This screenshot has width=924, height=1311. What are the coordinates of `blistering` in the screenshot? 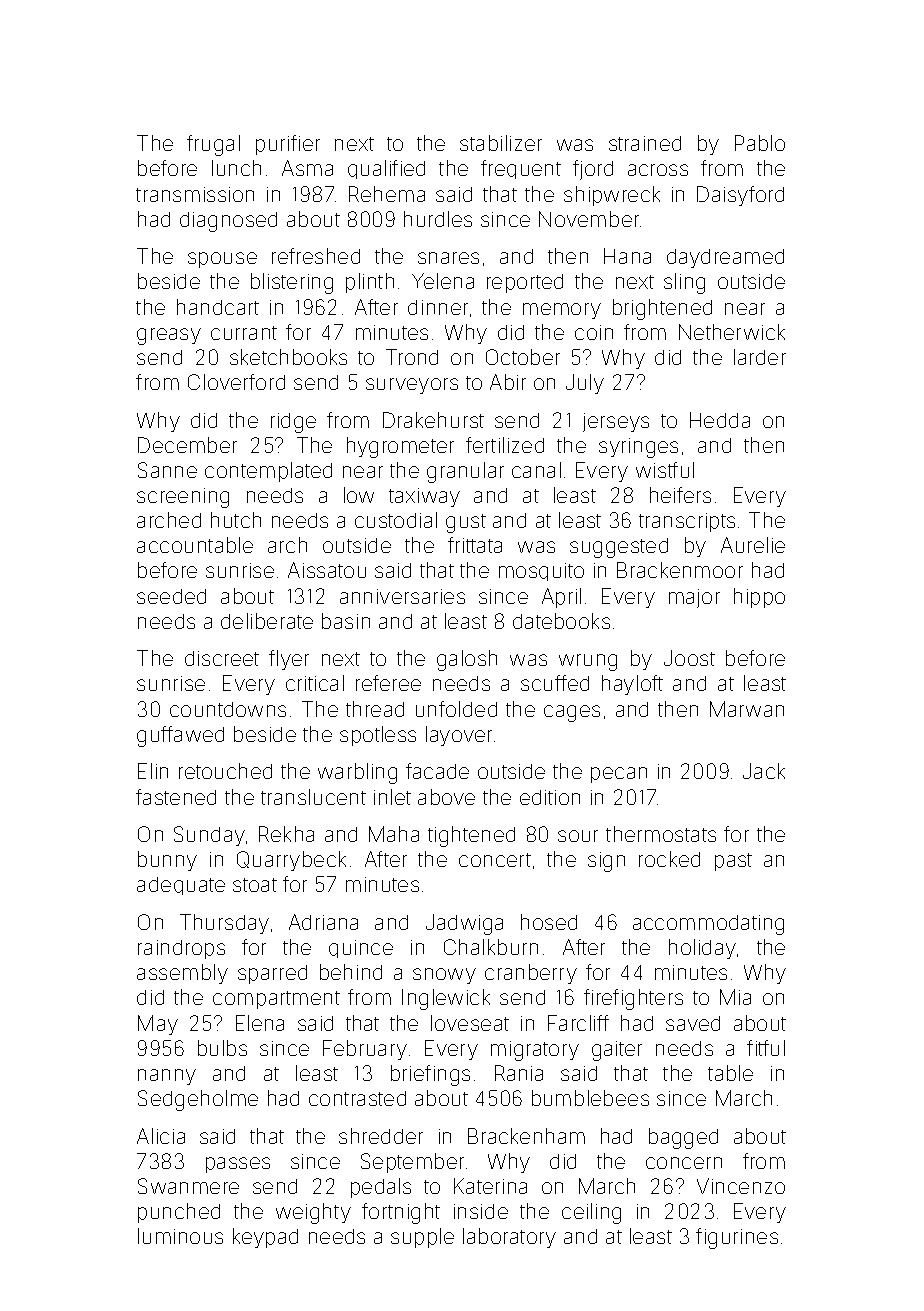 It's located at (292, 283).
